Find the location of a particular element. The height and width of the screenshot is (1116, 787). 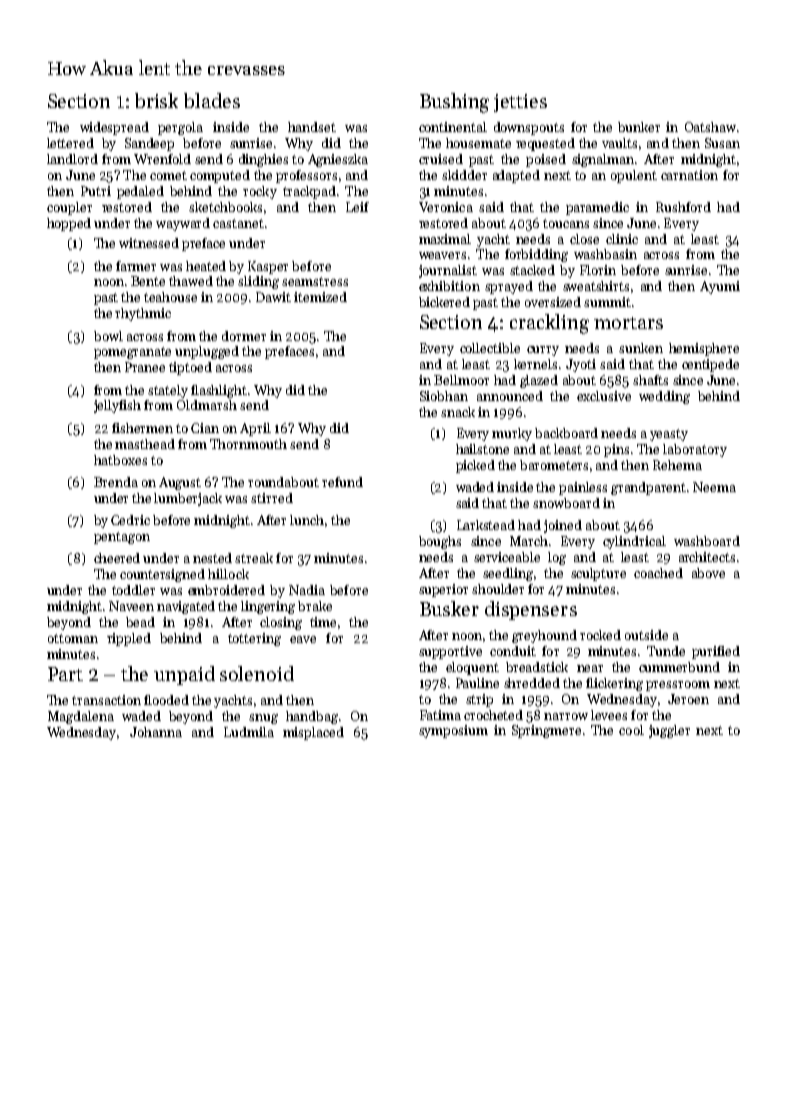

Tunde is located at coordinates (666, 651).
